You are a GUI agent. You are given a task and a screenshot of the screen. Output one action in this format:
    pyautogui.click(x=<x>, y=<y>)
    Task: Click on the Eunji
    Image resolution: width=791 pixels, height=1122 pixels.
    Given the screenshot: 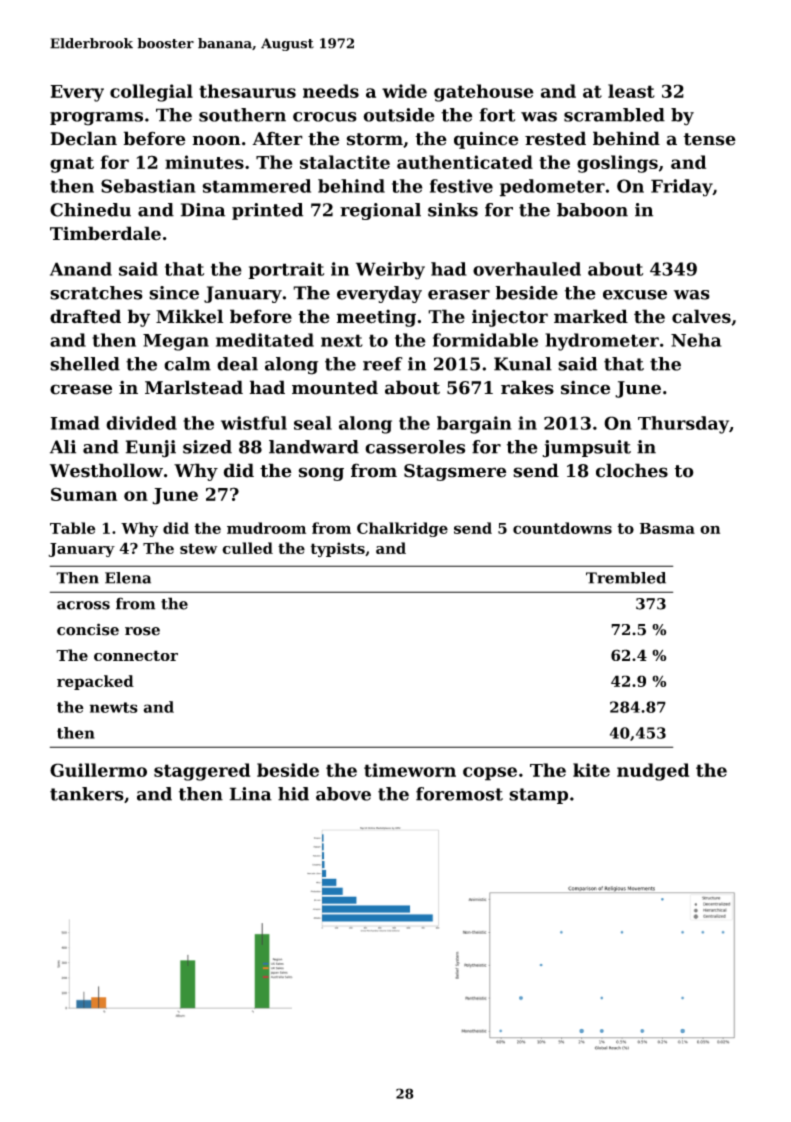 What is the action you would take?
    pyautogui.click(x=151, y=449)
